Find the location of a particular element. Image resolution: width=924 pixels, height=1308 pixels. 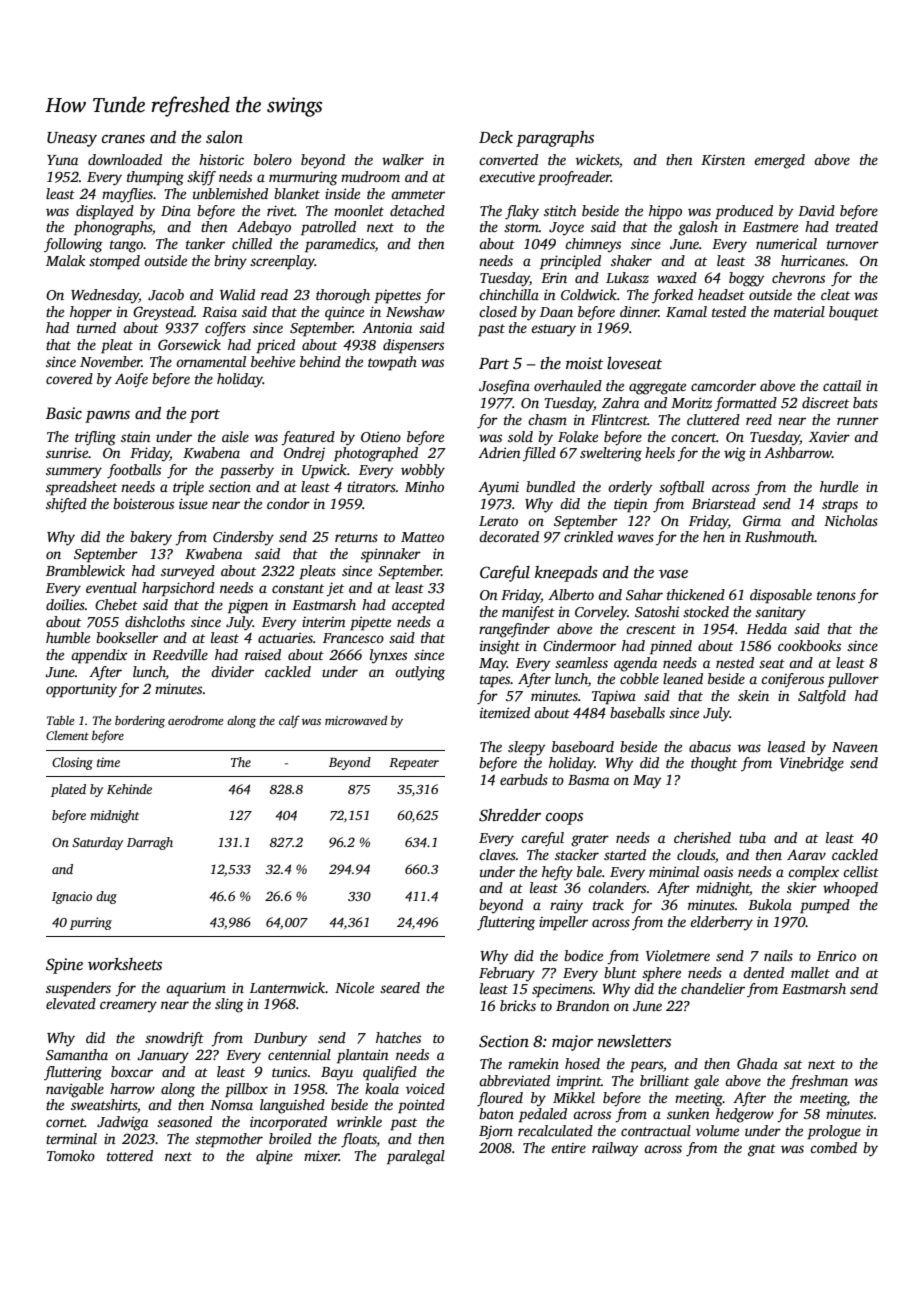

Darragh is located at coordinates (150, 843).
